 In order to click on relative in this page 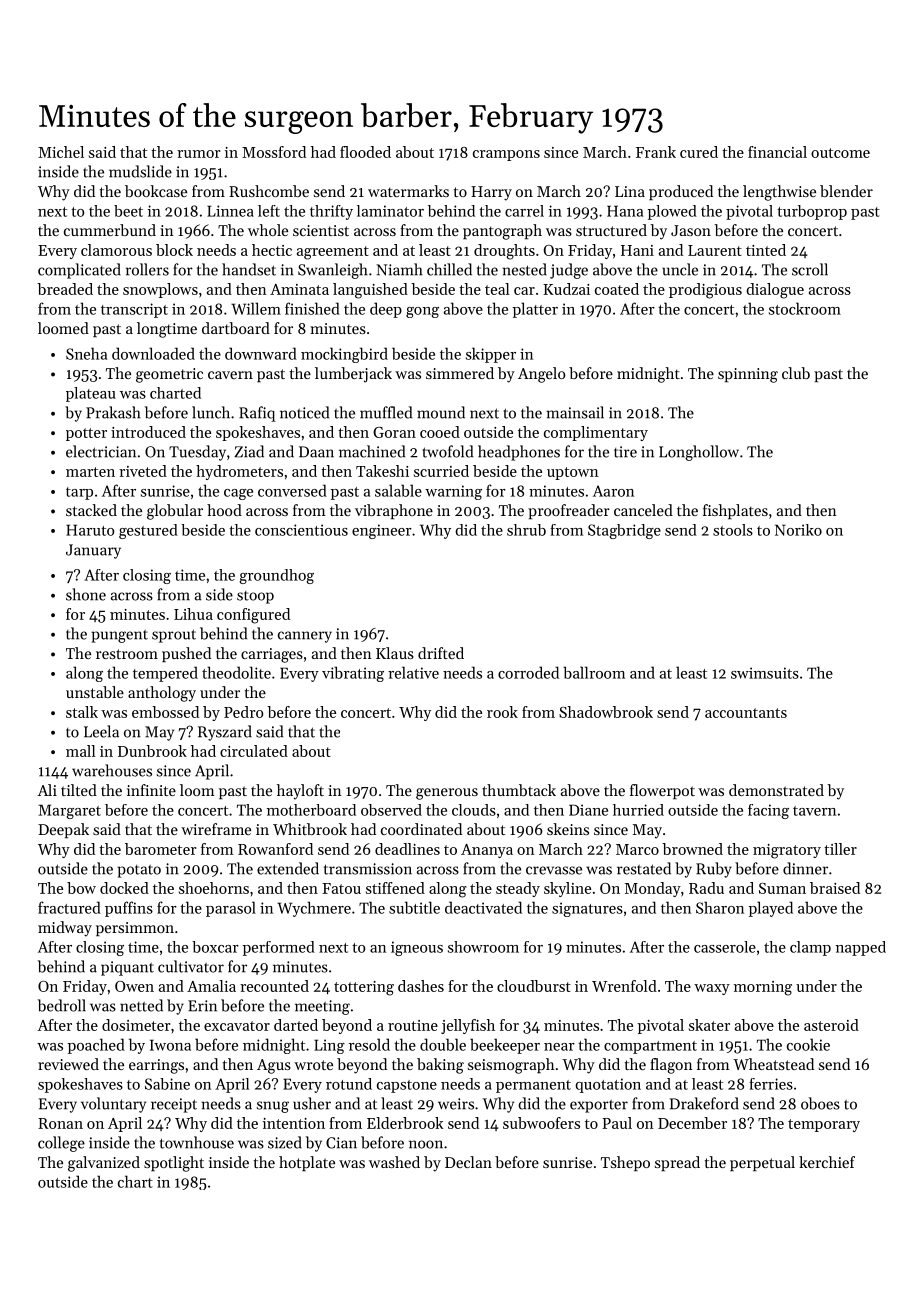, I will do `click(413, 672)`.
